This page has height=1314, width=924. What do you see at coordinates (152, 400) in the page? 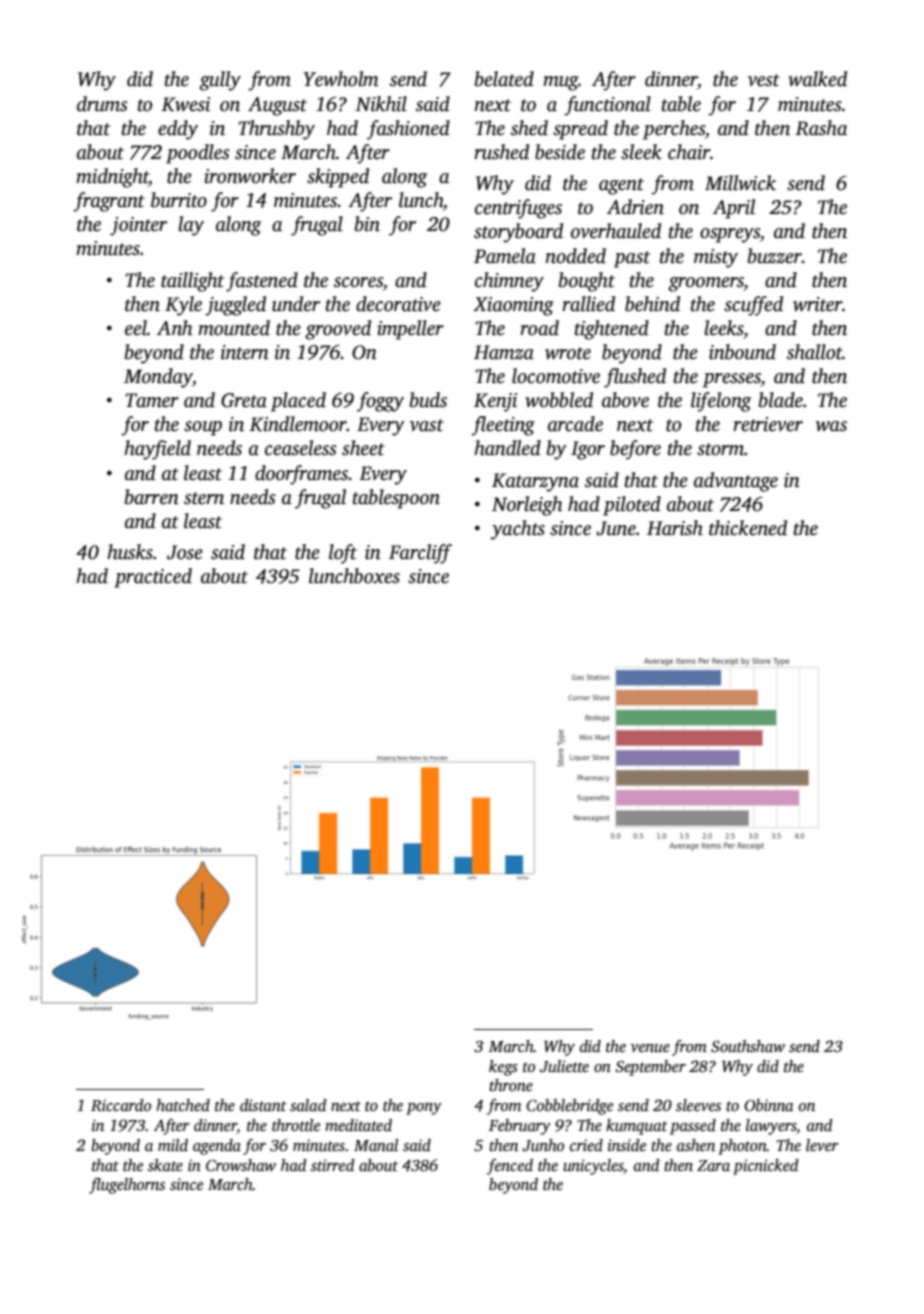
I see `Tamer` at bounding box center [152, 400].
